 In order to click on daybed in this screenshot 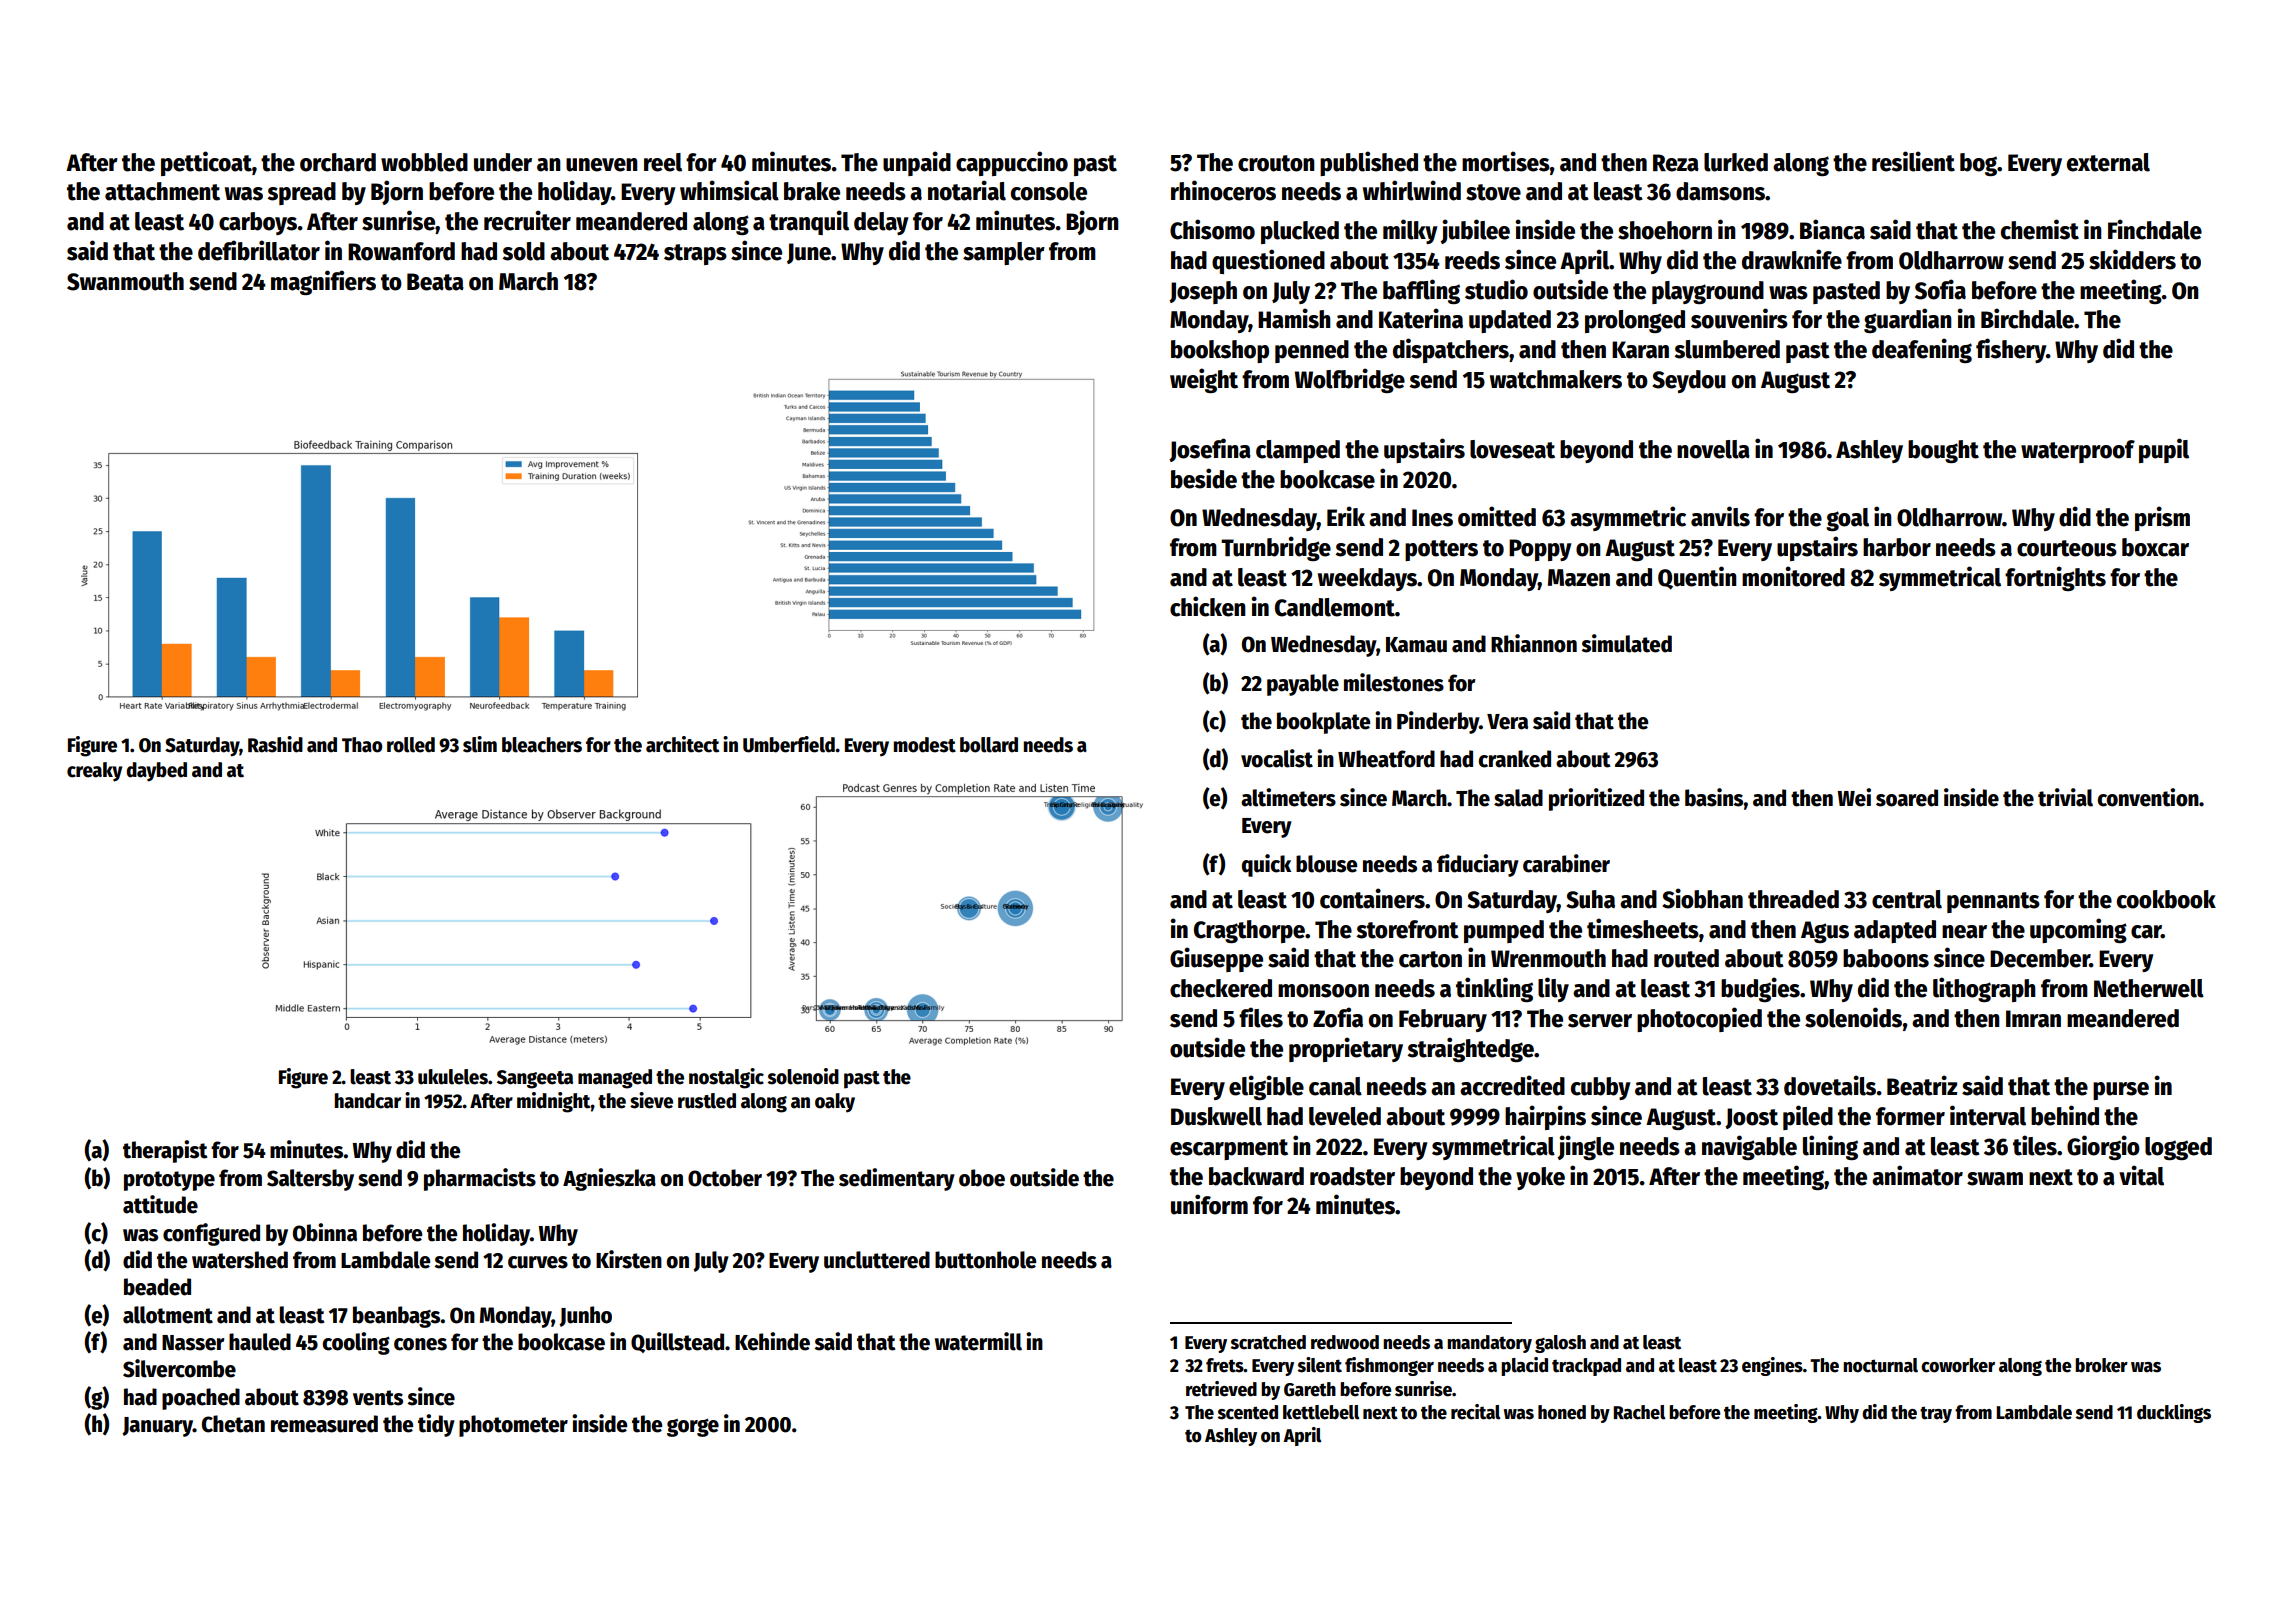, I will do `click(156, 772)`.
